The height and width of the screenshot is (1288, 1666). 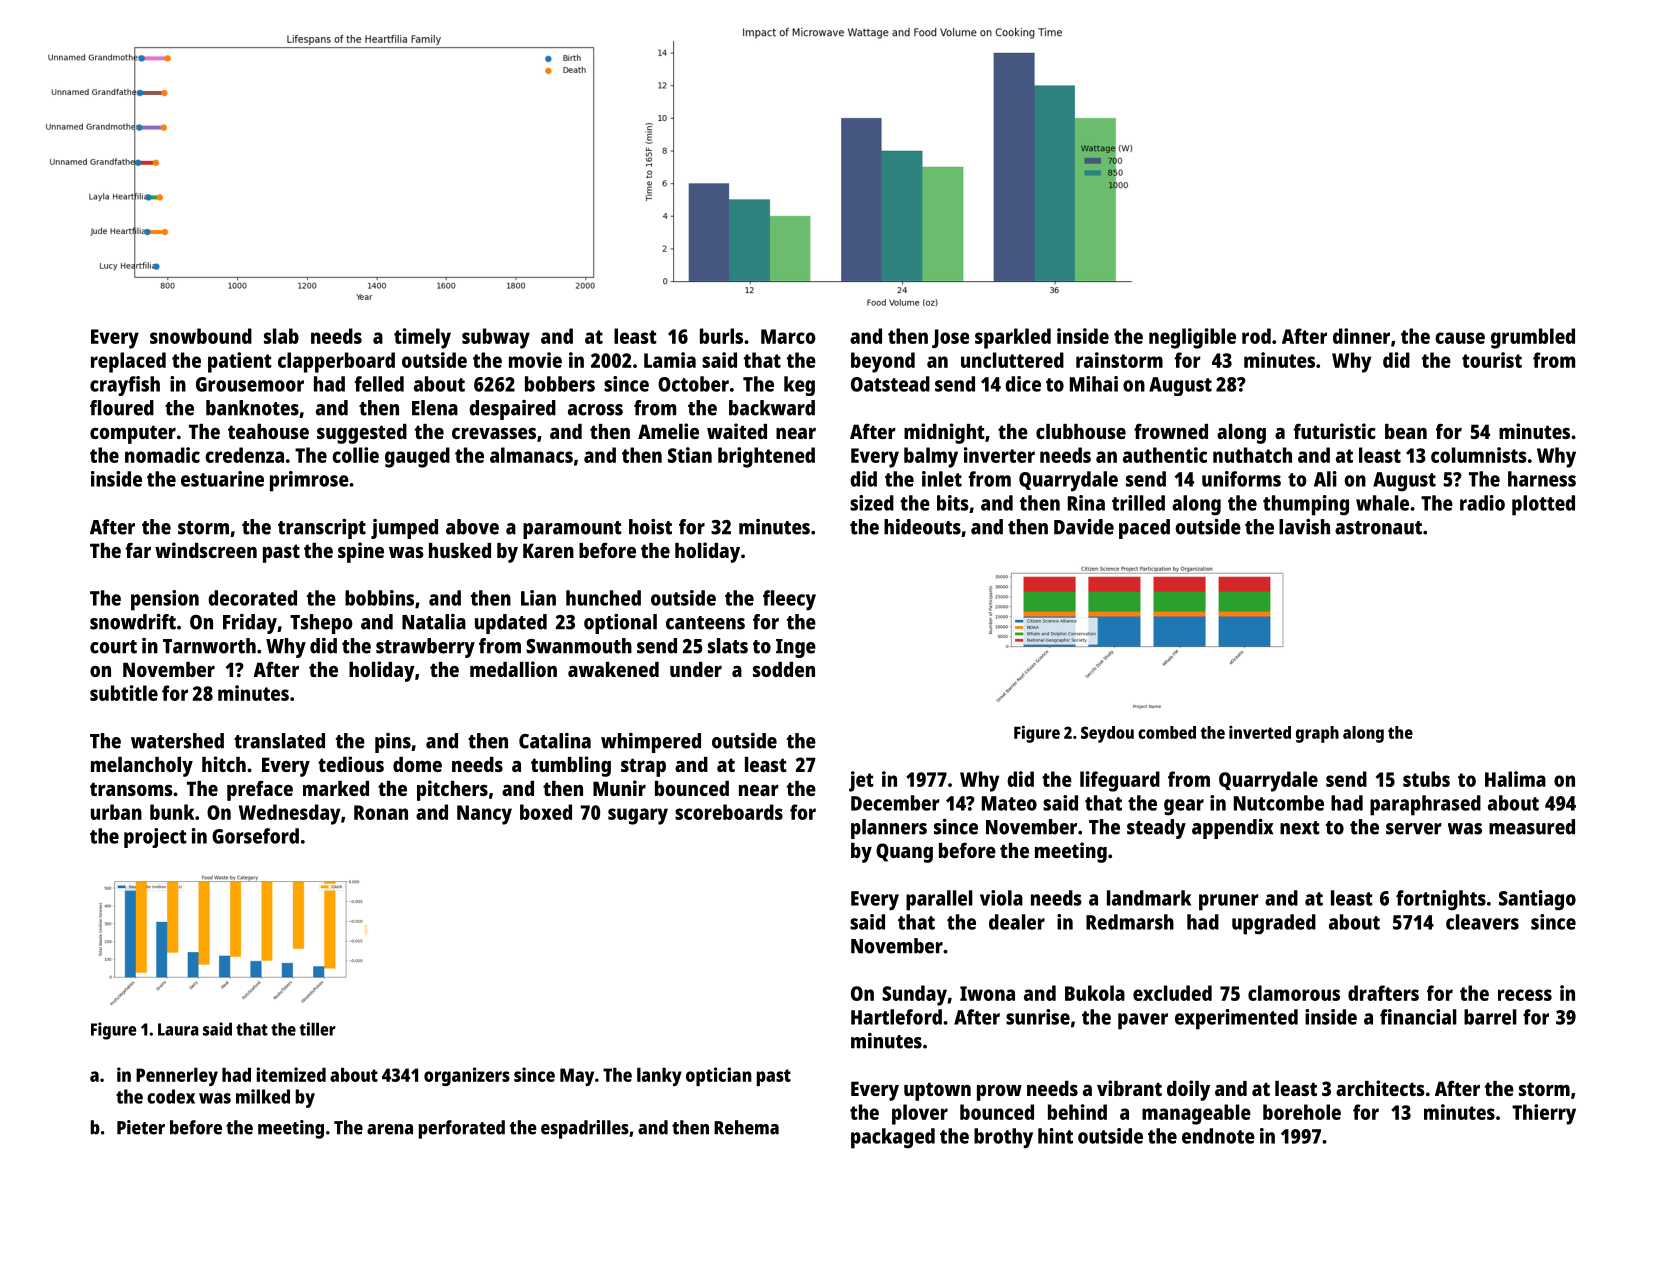 I want to click on brothy, so click(x=1003, y=1138).
